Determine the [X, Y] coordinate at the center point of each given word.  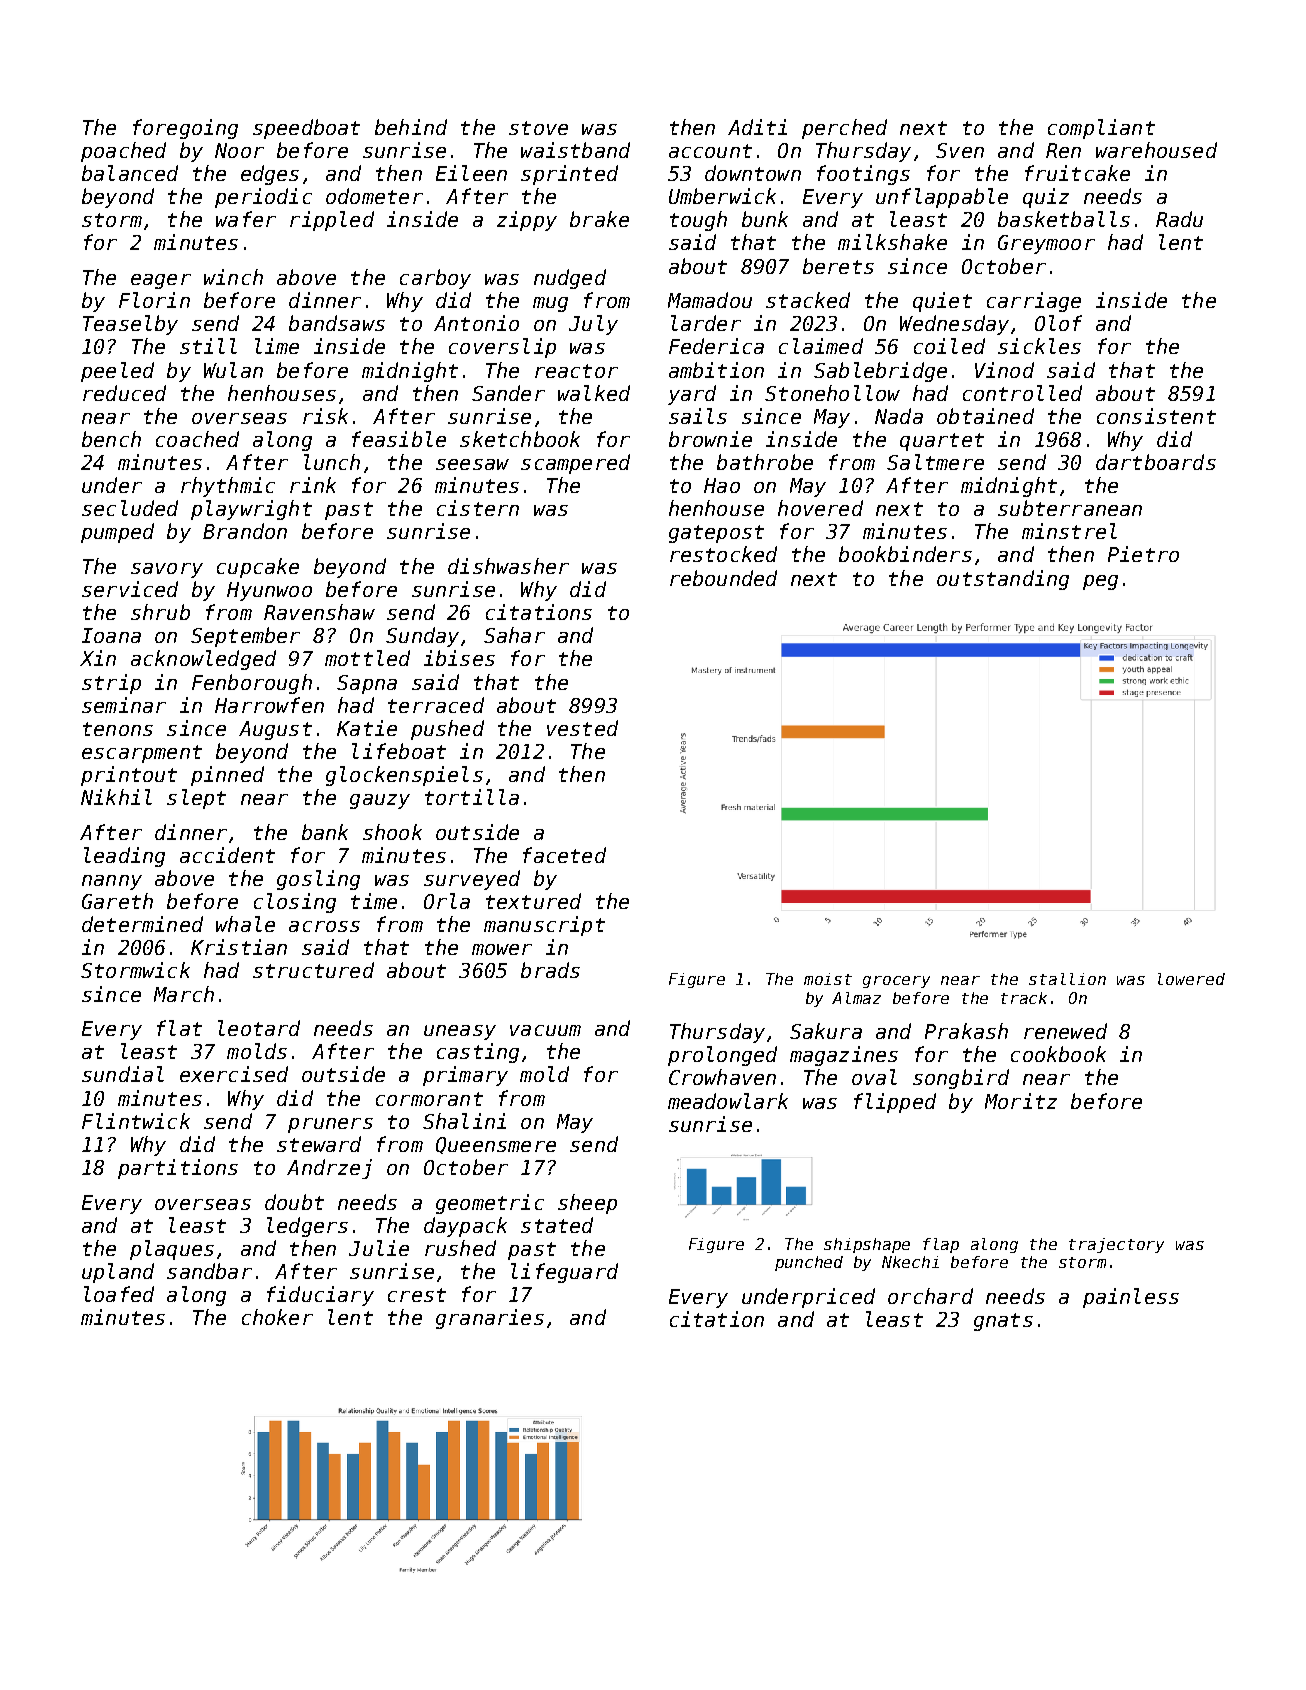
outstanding [1003, 580]
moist [828, 979]
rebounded [723, 578]
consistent [1156, 416]
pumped [117, 533]
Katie [367, 728]
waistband [575, 150]
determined [142, 924]
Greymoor [1046, 244]
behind [411, 127]
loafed [119, 1294]
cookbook [1058, 1054]
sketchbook [520, 439]
